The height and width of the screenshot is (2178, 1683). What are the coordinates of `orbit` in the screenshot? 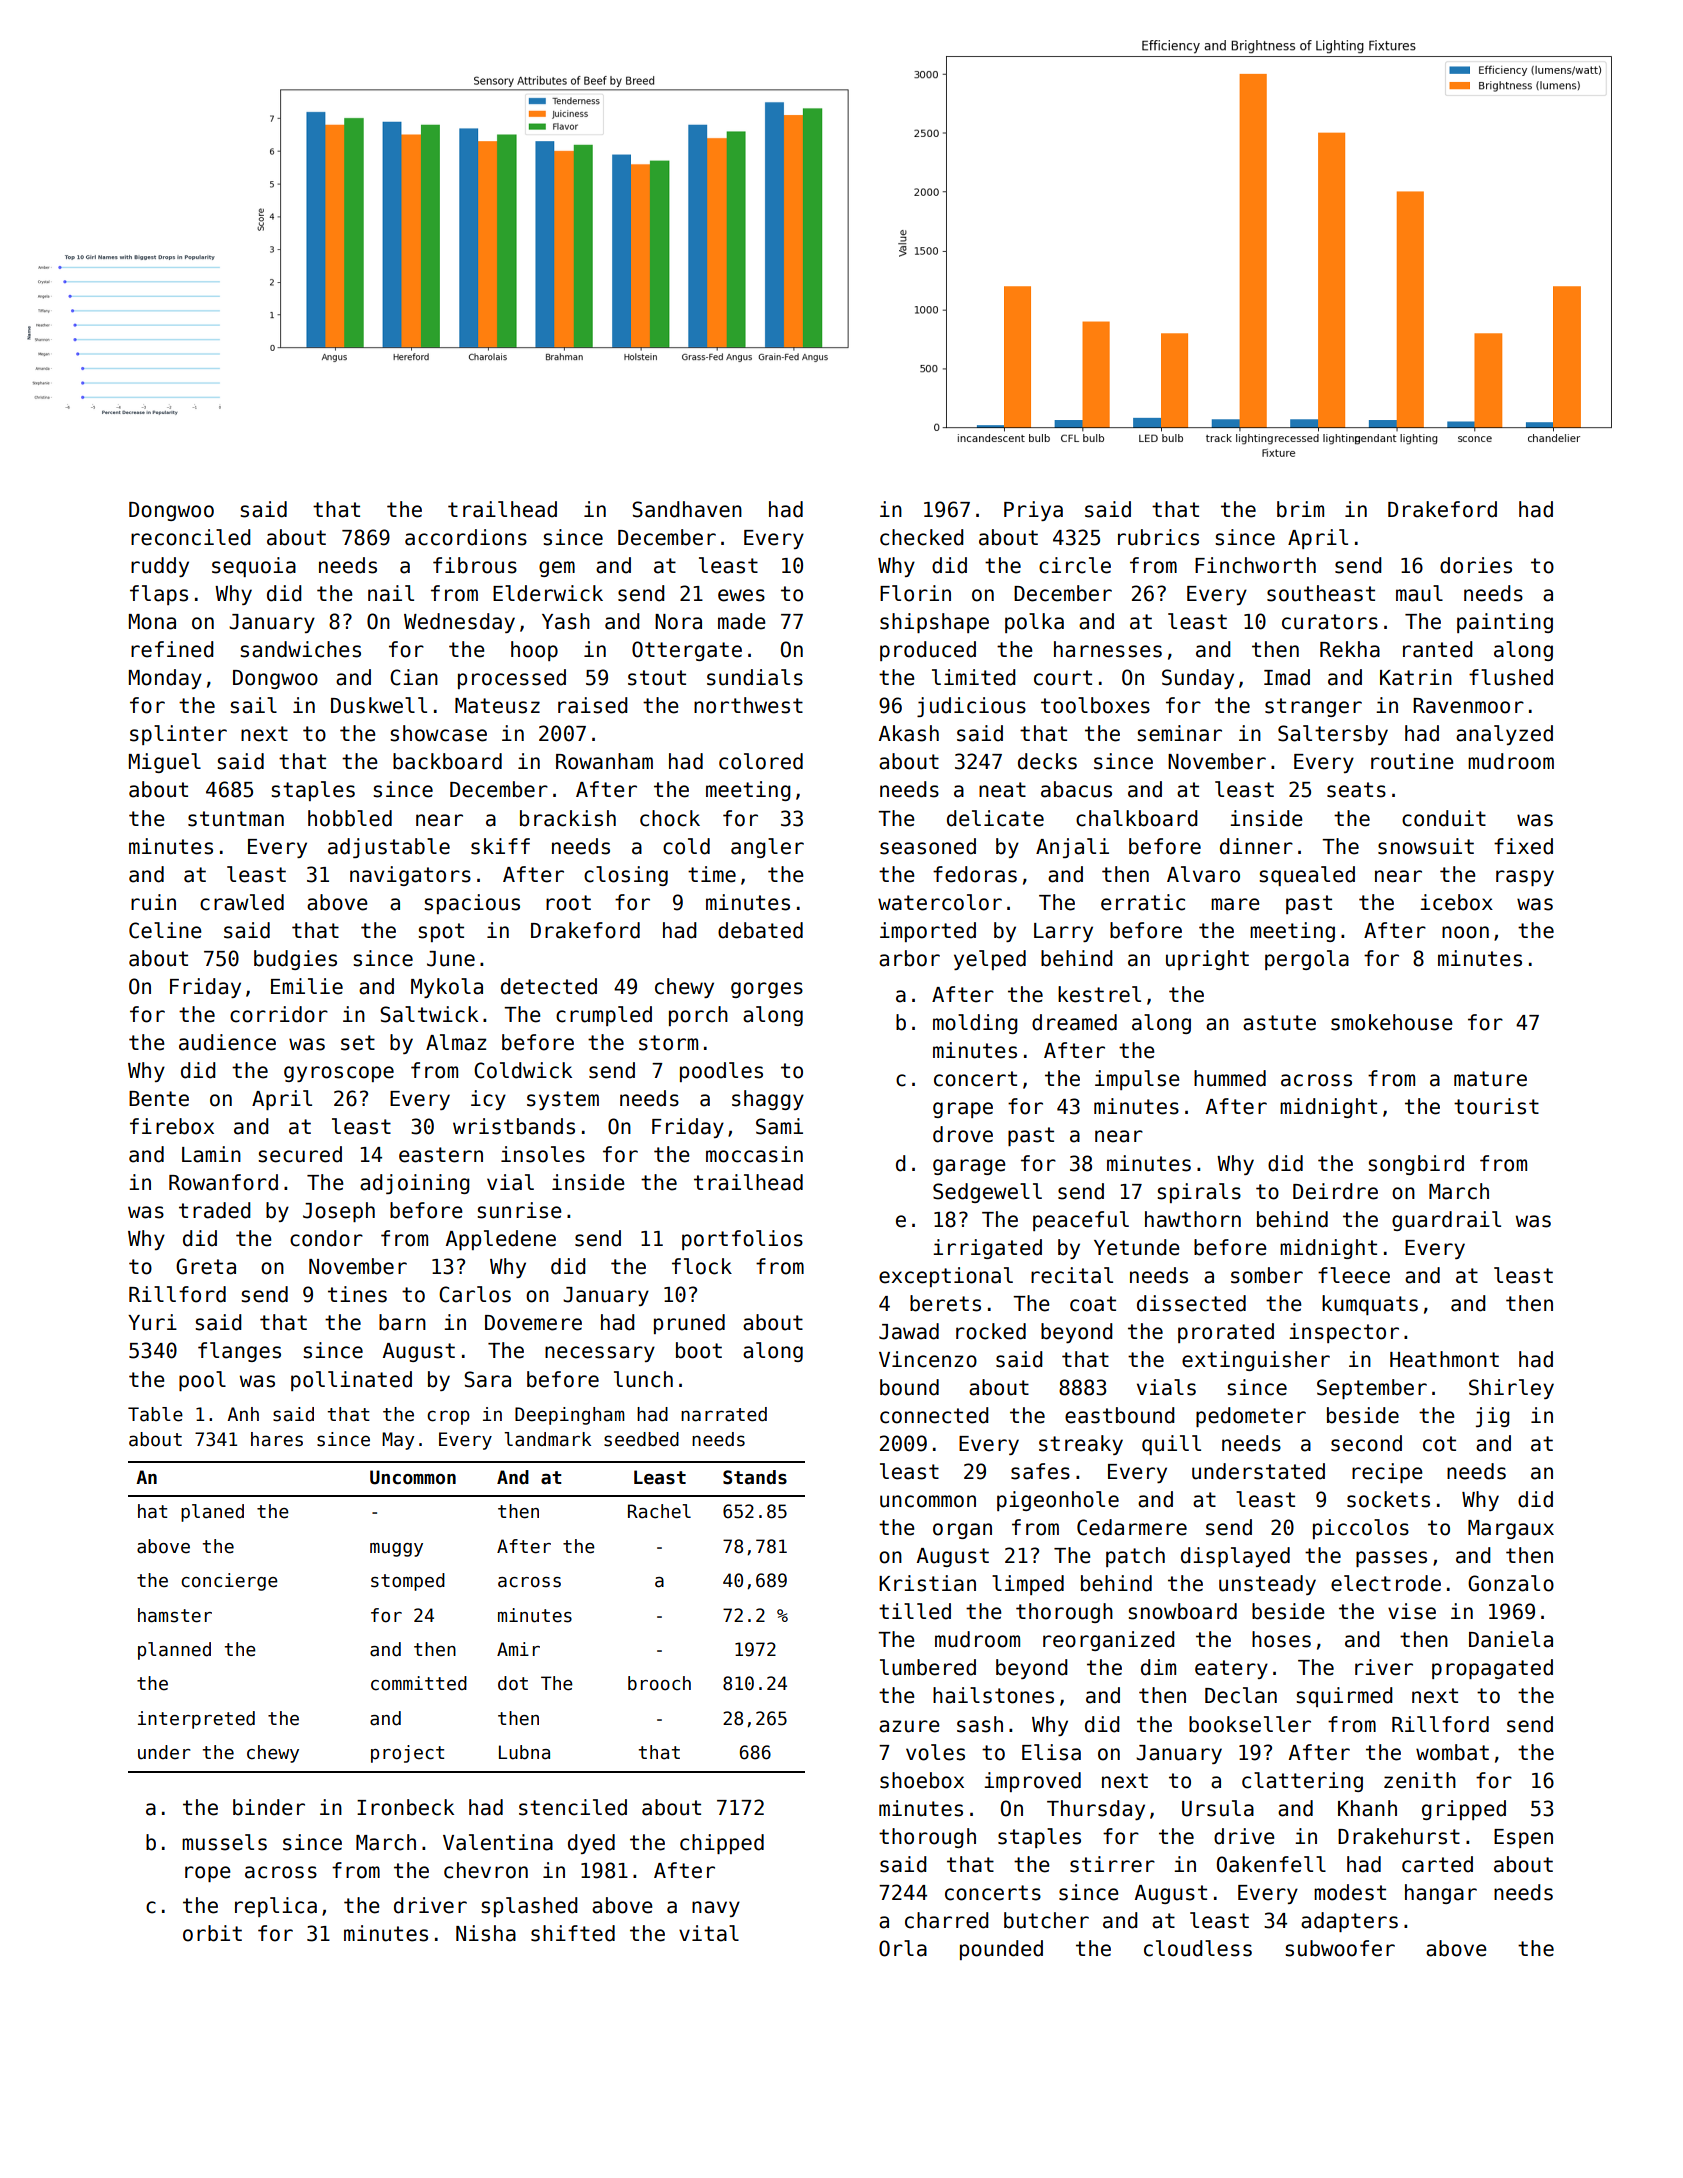 It's located at (212, 1933).
